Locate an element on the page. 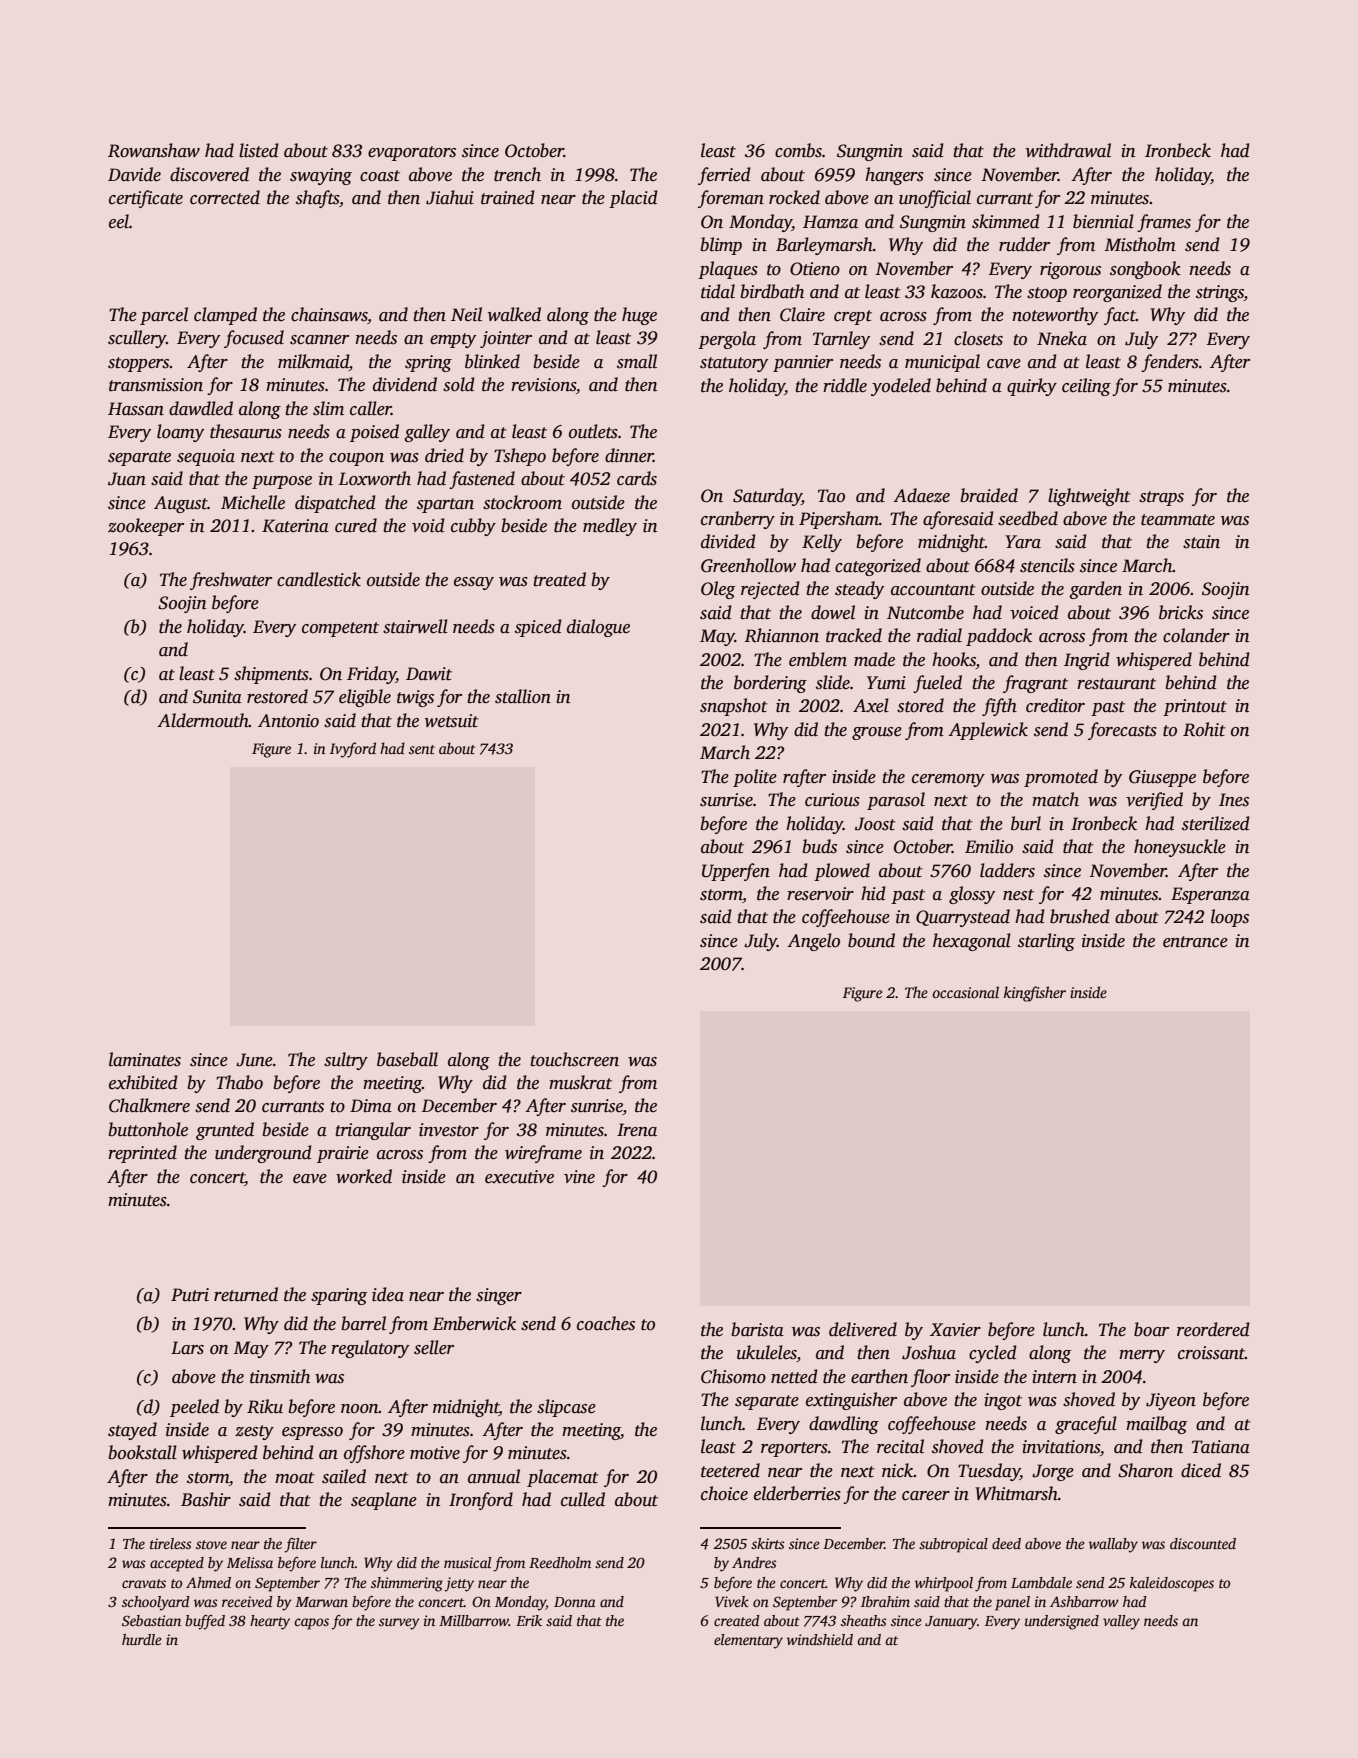 This page has width=1358, height=1758. yodeled is located at coordinates (901, 387).
